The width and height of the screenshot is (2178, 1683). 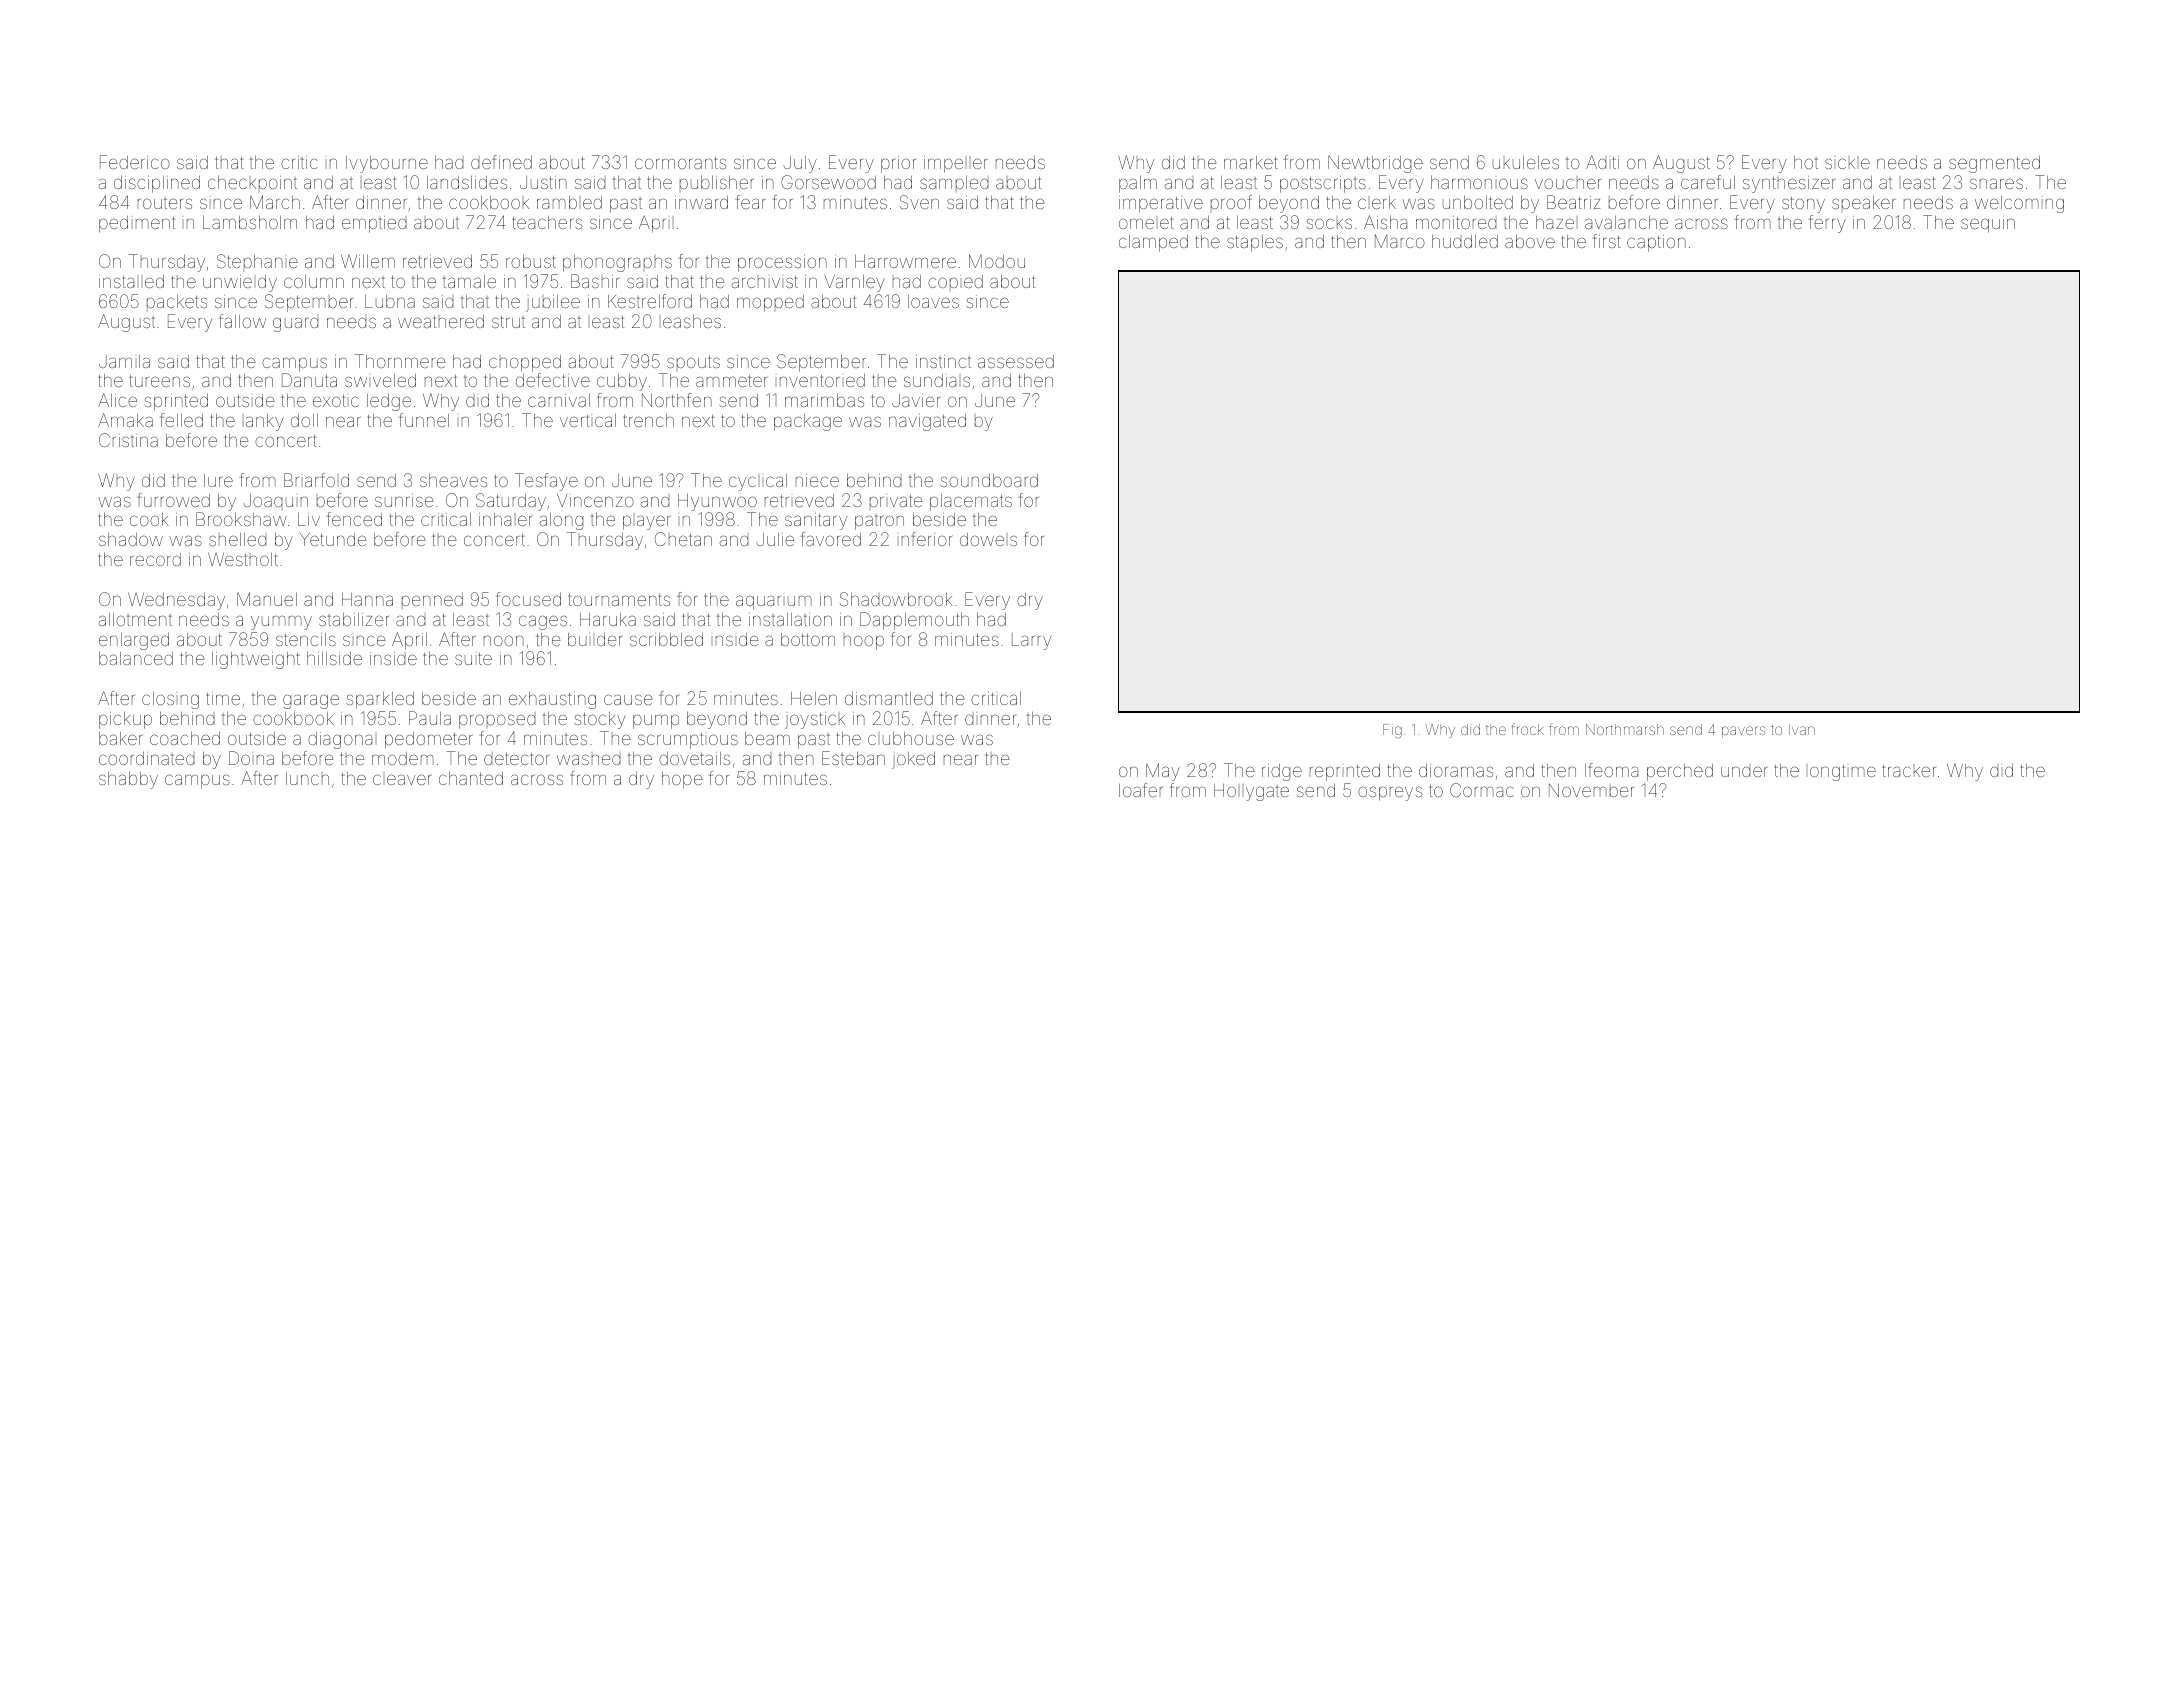 I want to click on Sven, so click(x=919, y=202).
